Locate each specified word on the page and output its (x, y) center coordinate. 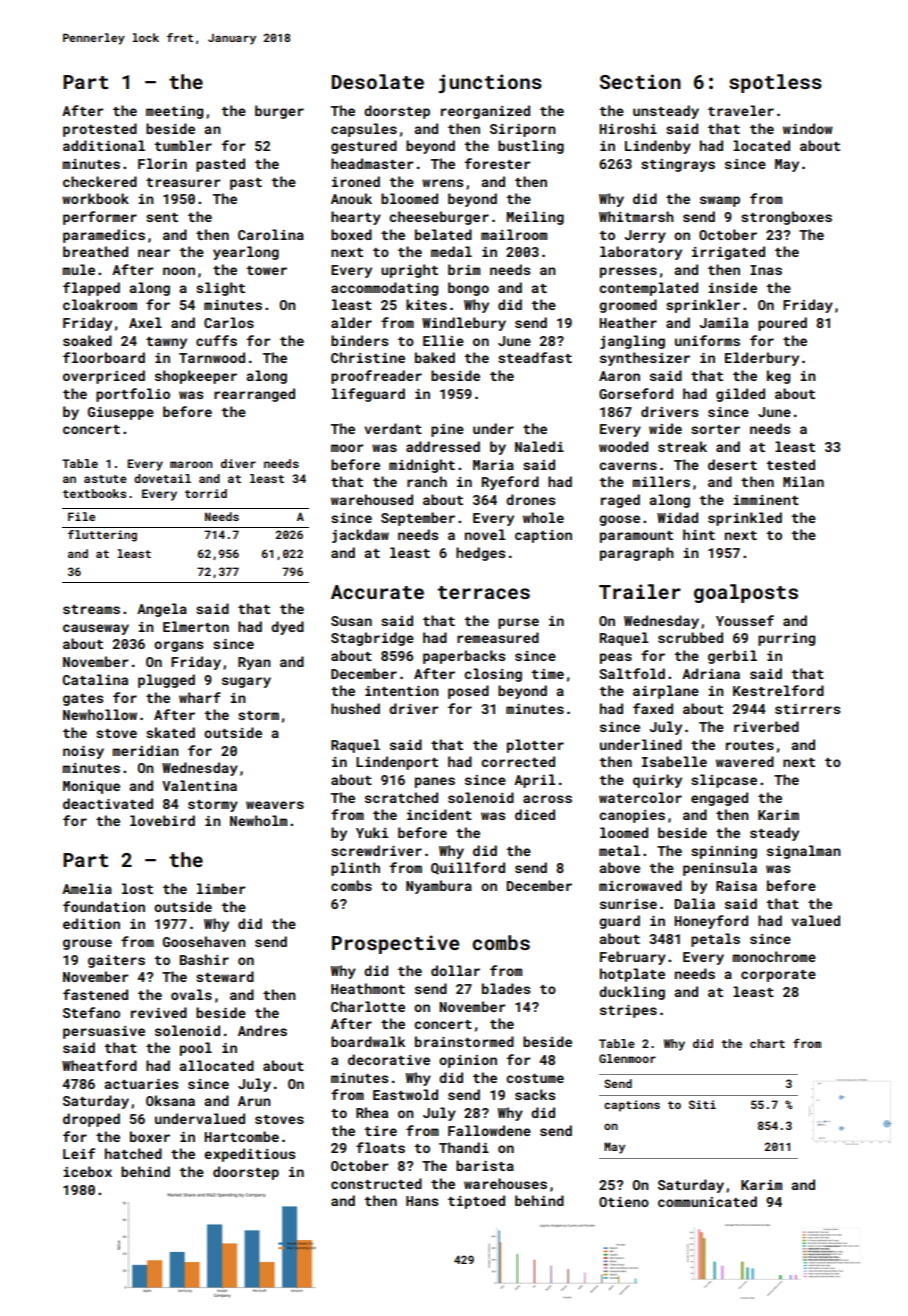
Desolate (378, 81)
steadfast (535, 357)
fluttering (102, 536)
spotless (775, 83)
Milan (803, 481)
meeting (174, 112)
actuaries (141, 1084)
